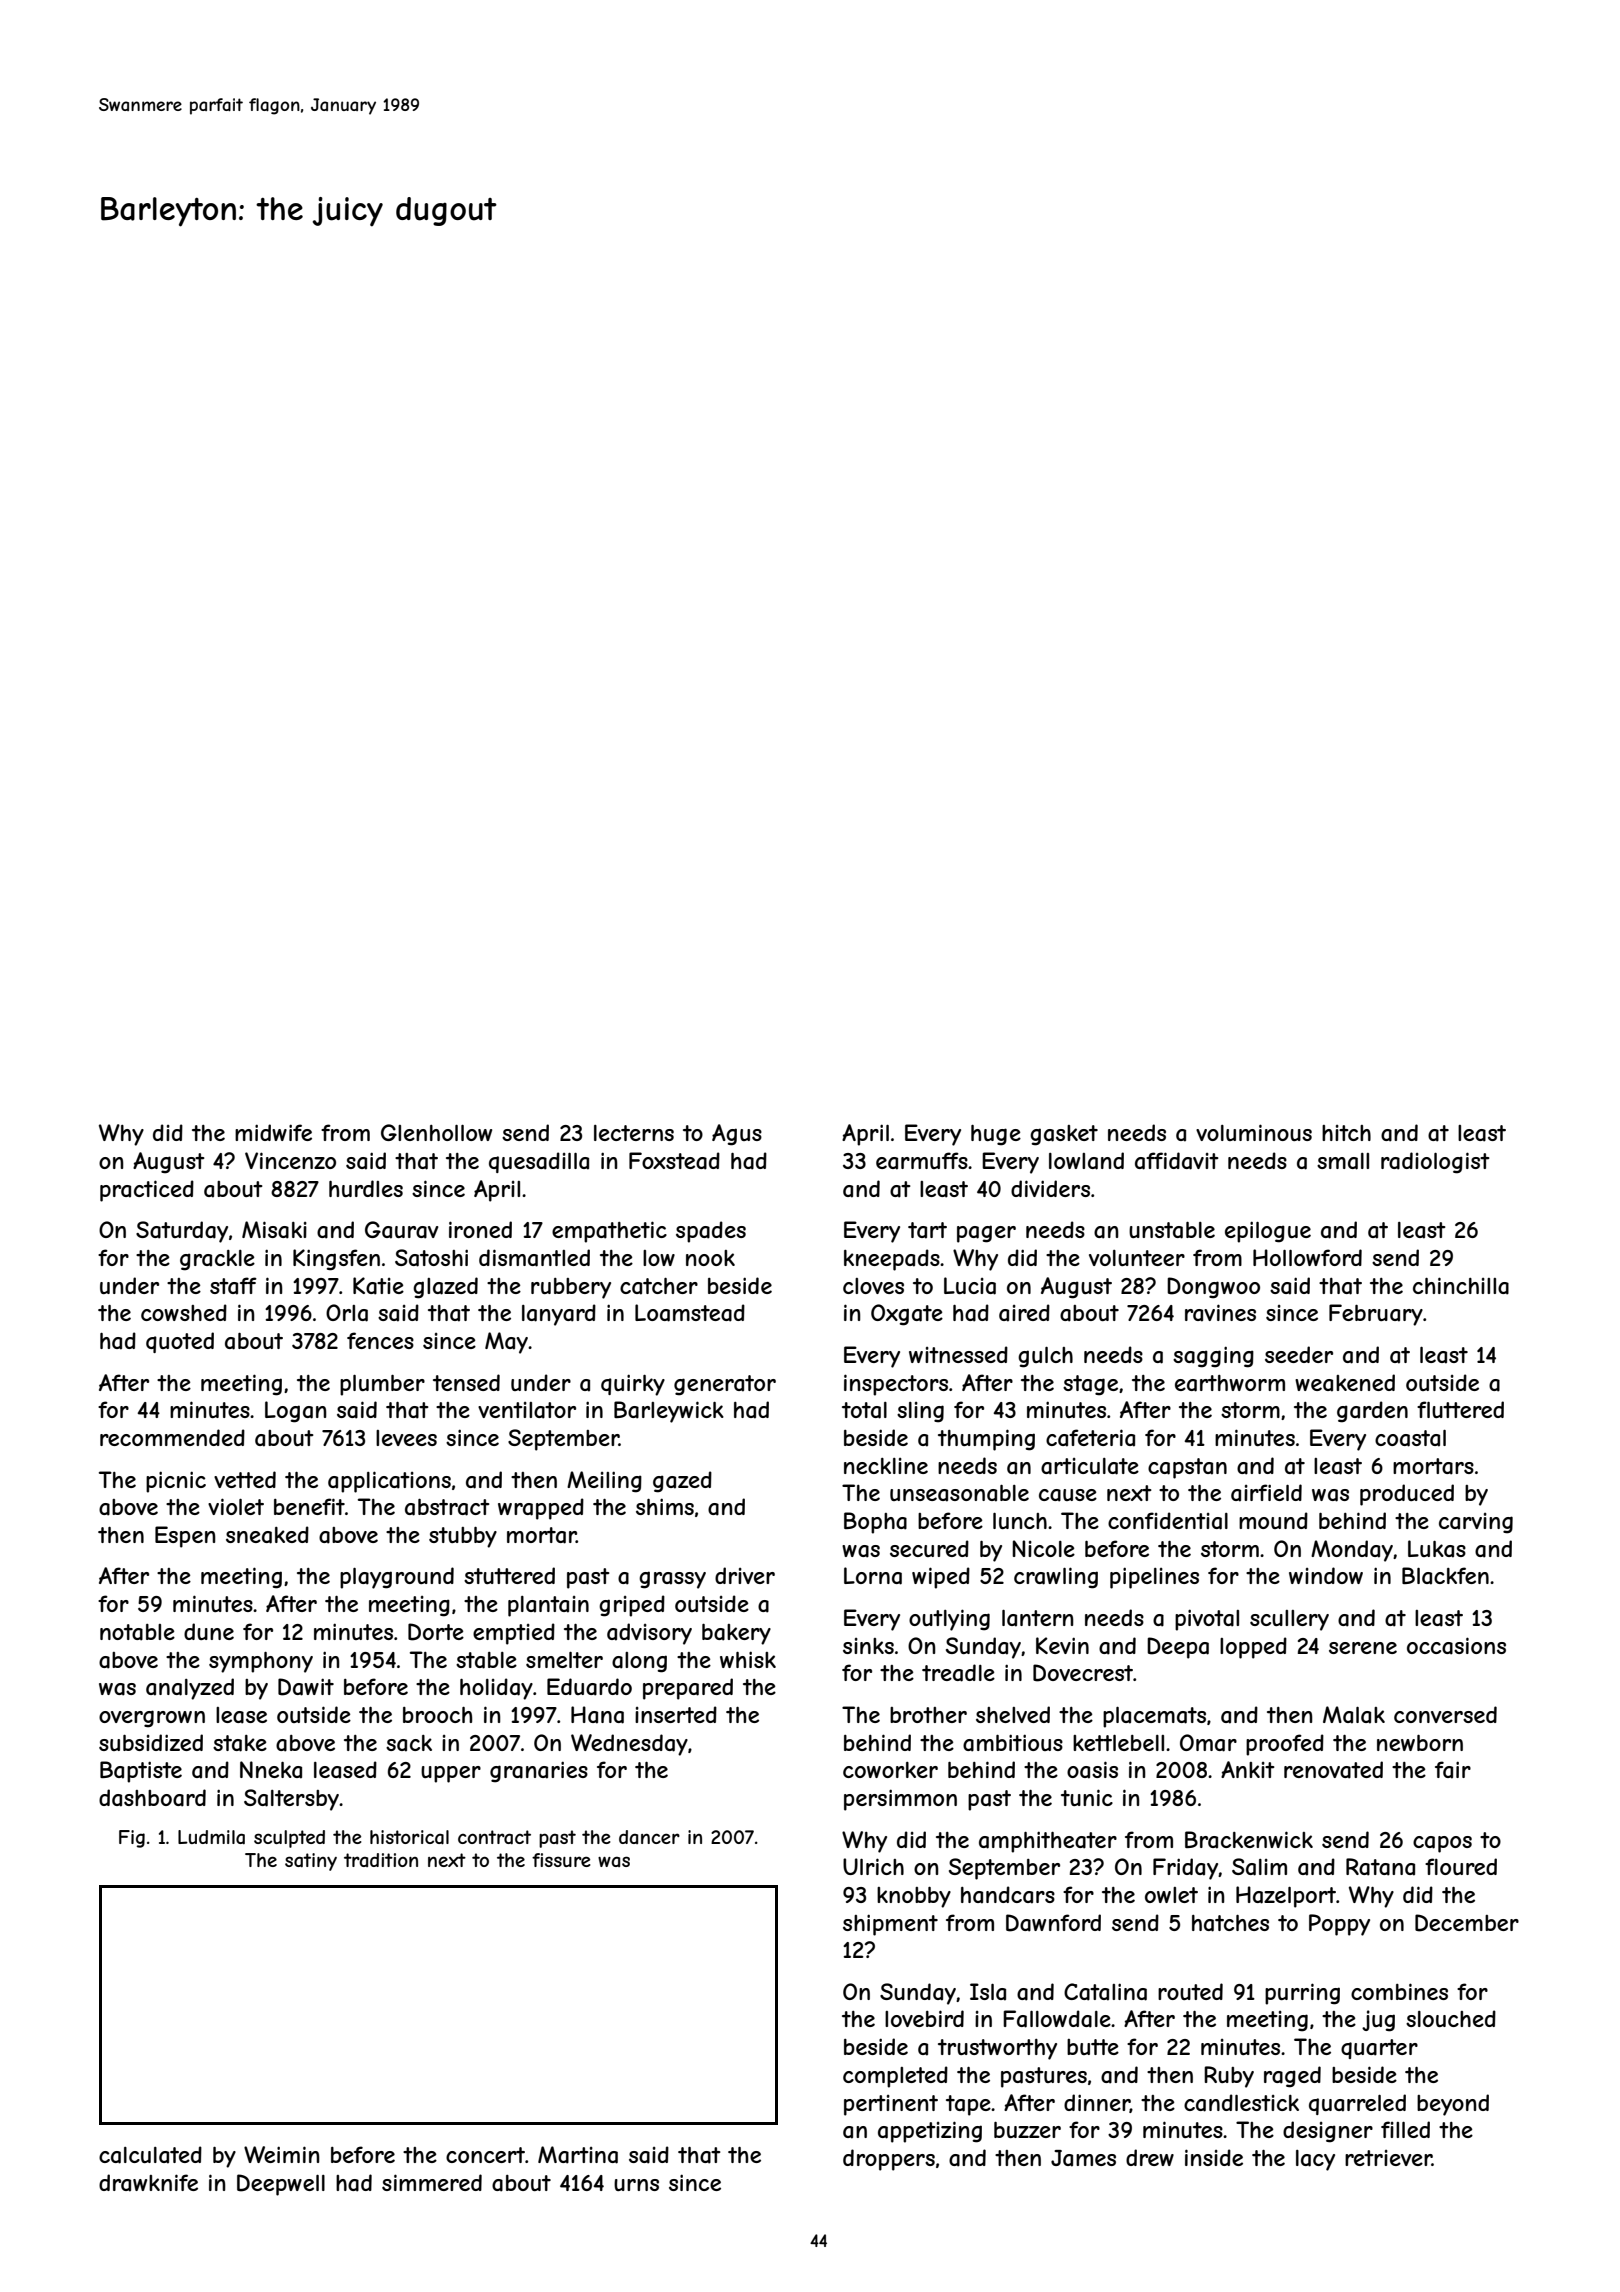 This image has width=1620, height=2292. Describe the element at coordinates (485, 2155) in the image. I see `concert` at that location.
